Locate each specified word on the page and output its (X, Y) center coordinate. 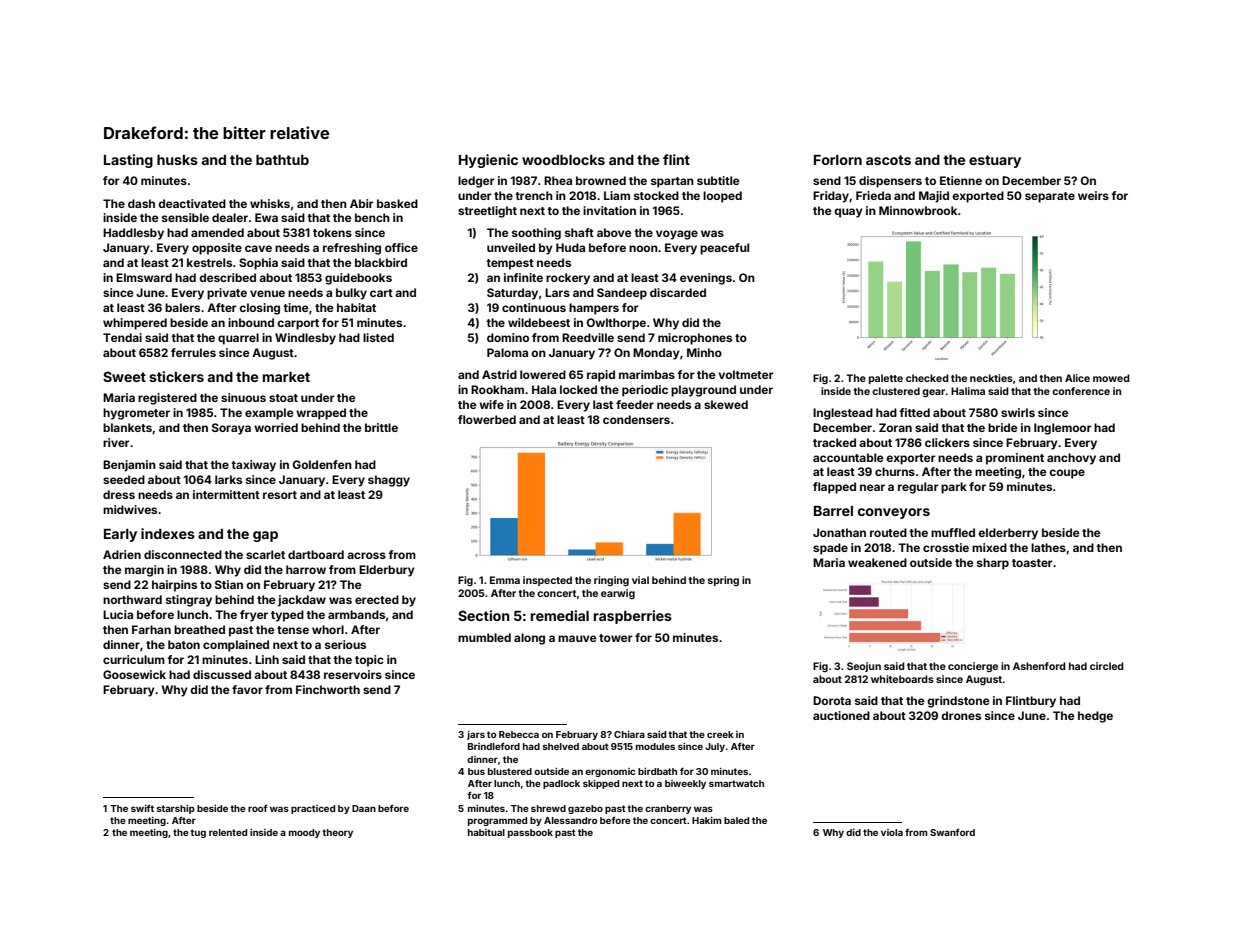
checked (927, 378)
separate (1050, 197)
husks (177, 160)
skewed (726, 404)
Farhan (151, 629)
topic (369, 661)
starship (176, 809)
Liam (617, 195)
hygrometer (136, 414)
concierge (973, 667)
